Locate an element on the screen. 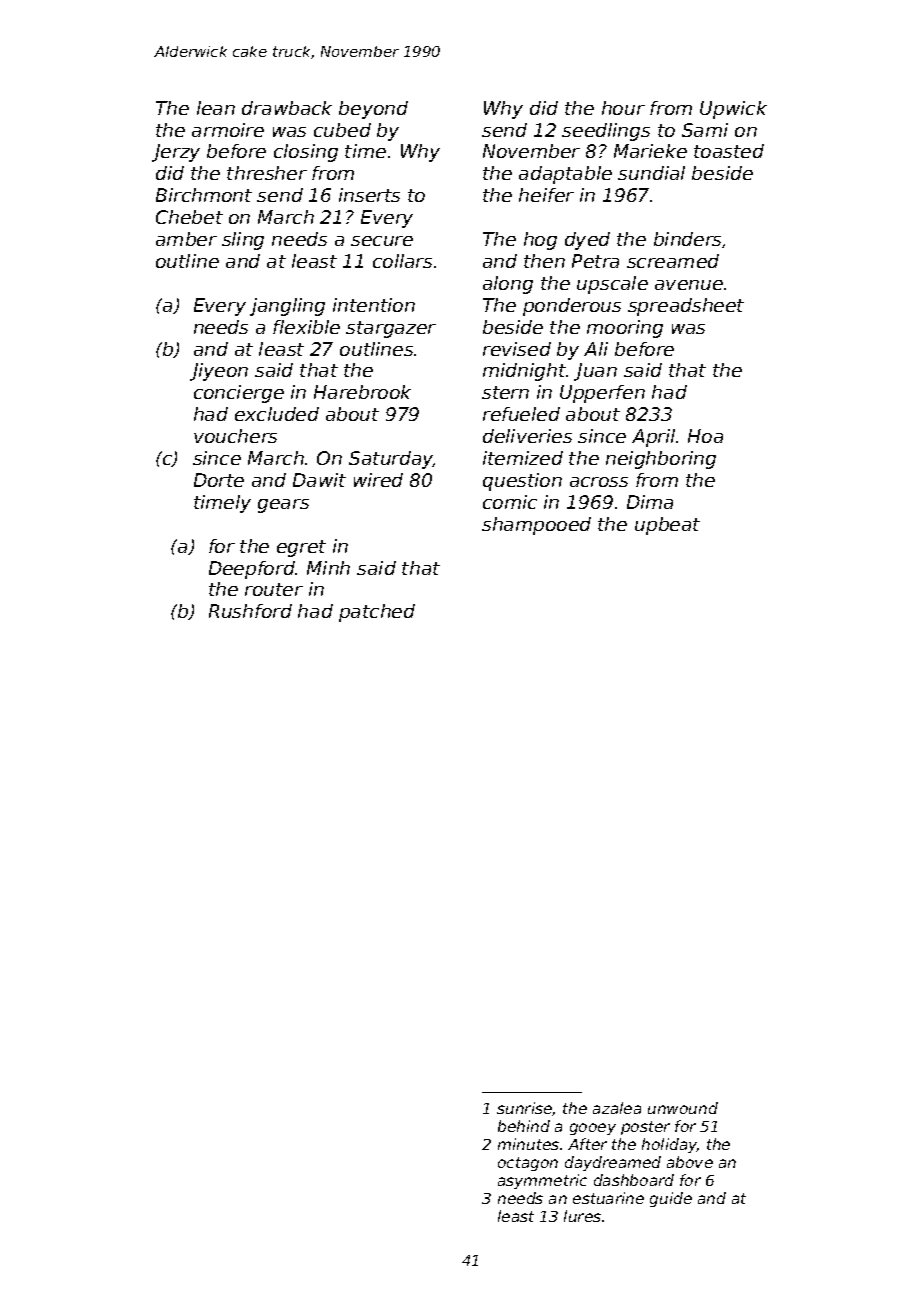 This screenshot has height=1311, width=924. upbeat is located at coordinates (667, 526).
